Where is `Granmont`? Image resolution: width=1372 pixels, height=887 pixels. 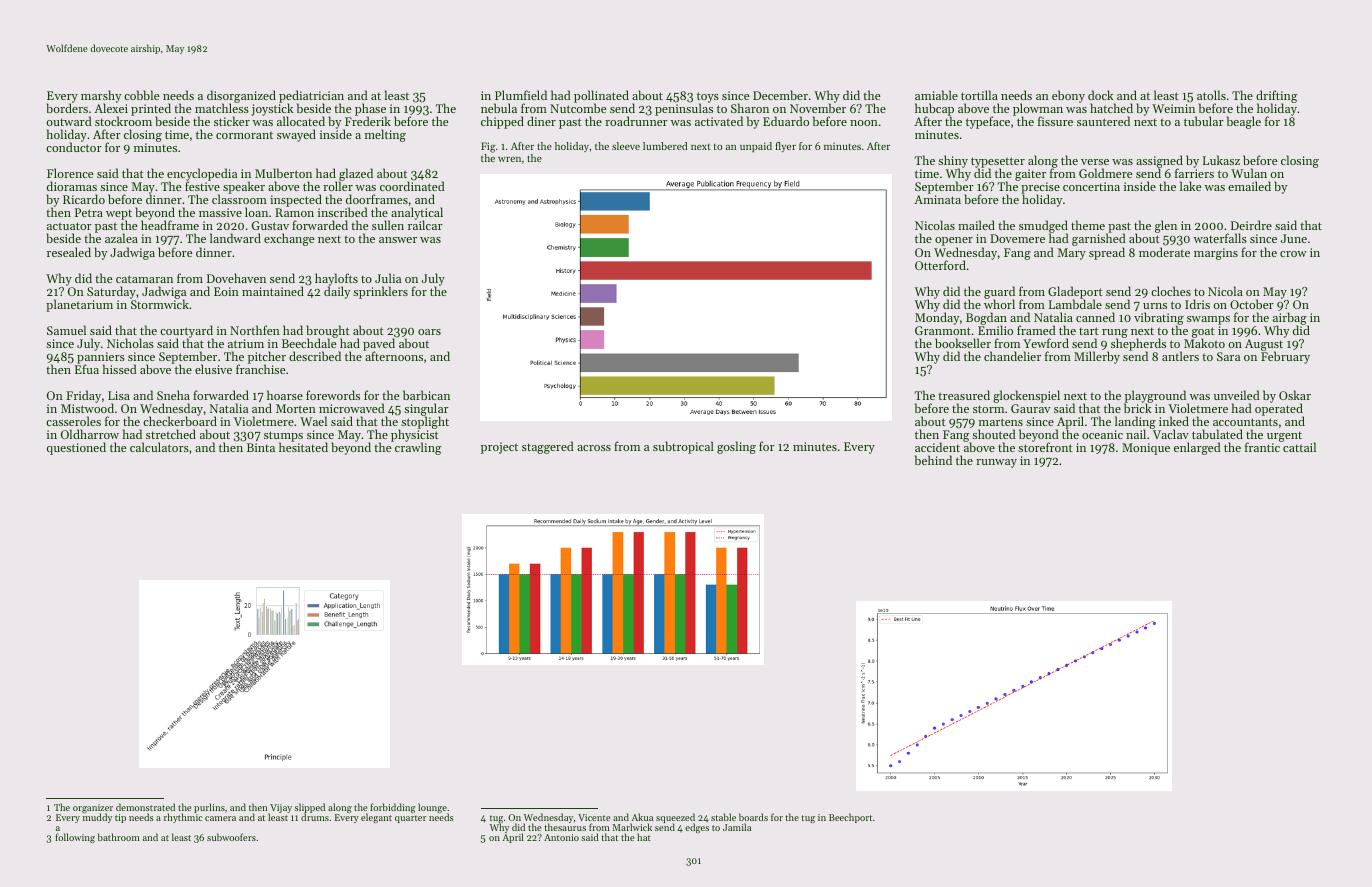
Granmont is located at coordinates (943, 330).
